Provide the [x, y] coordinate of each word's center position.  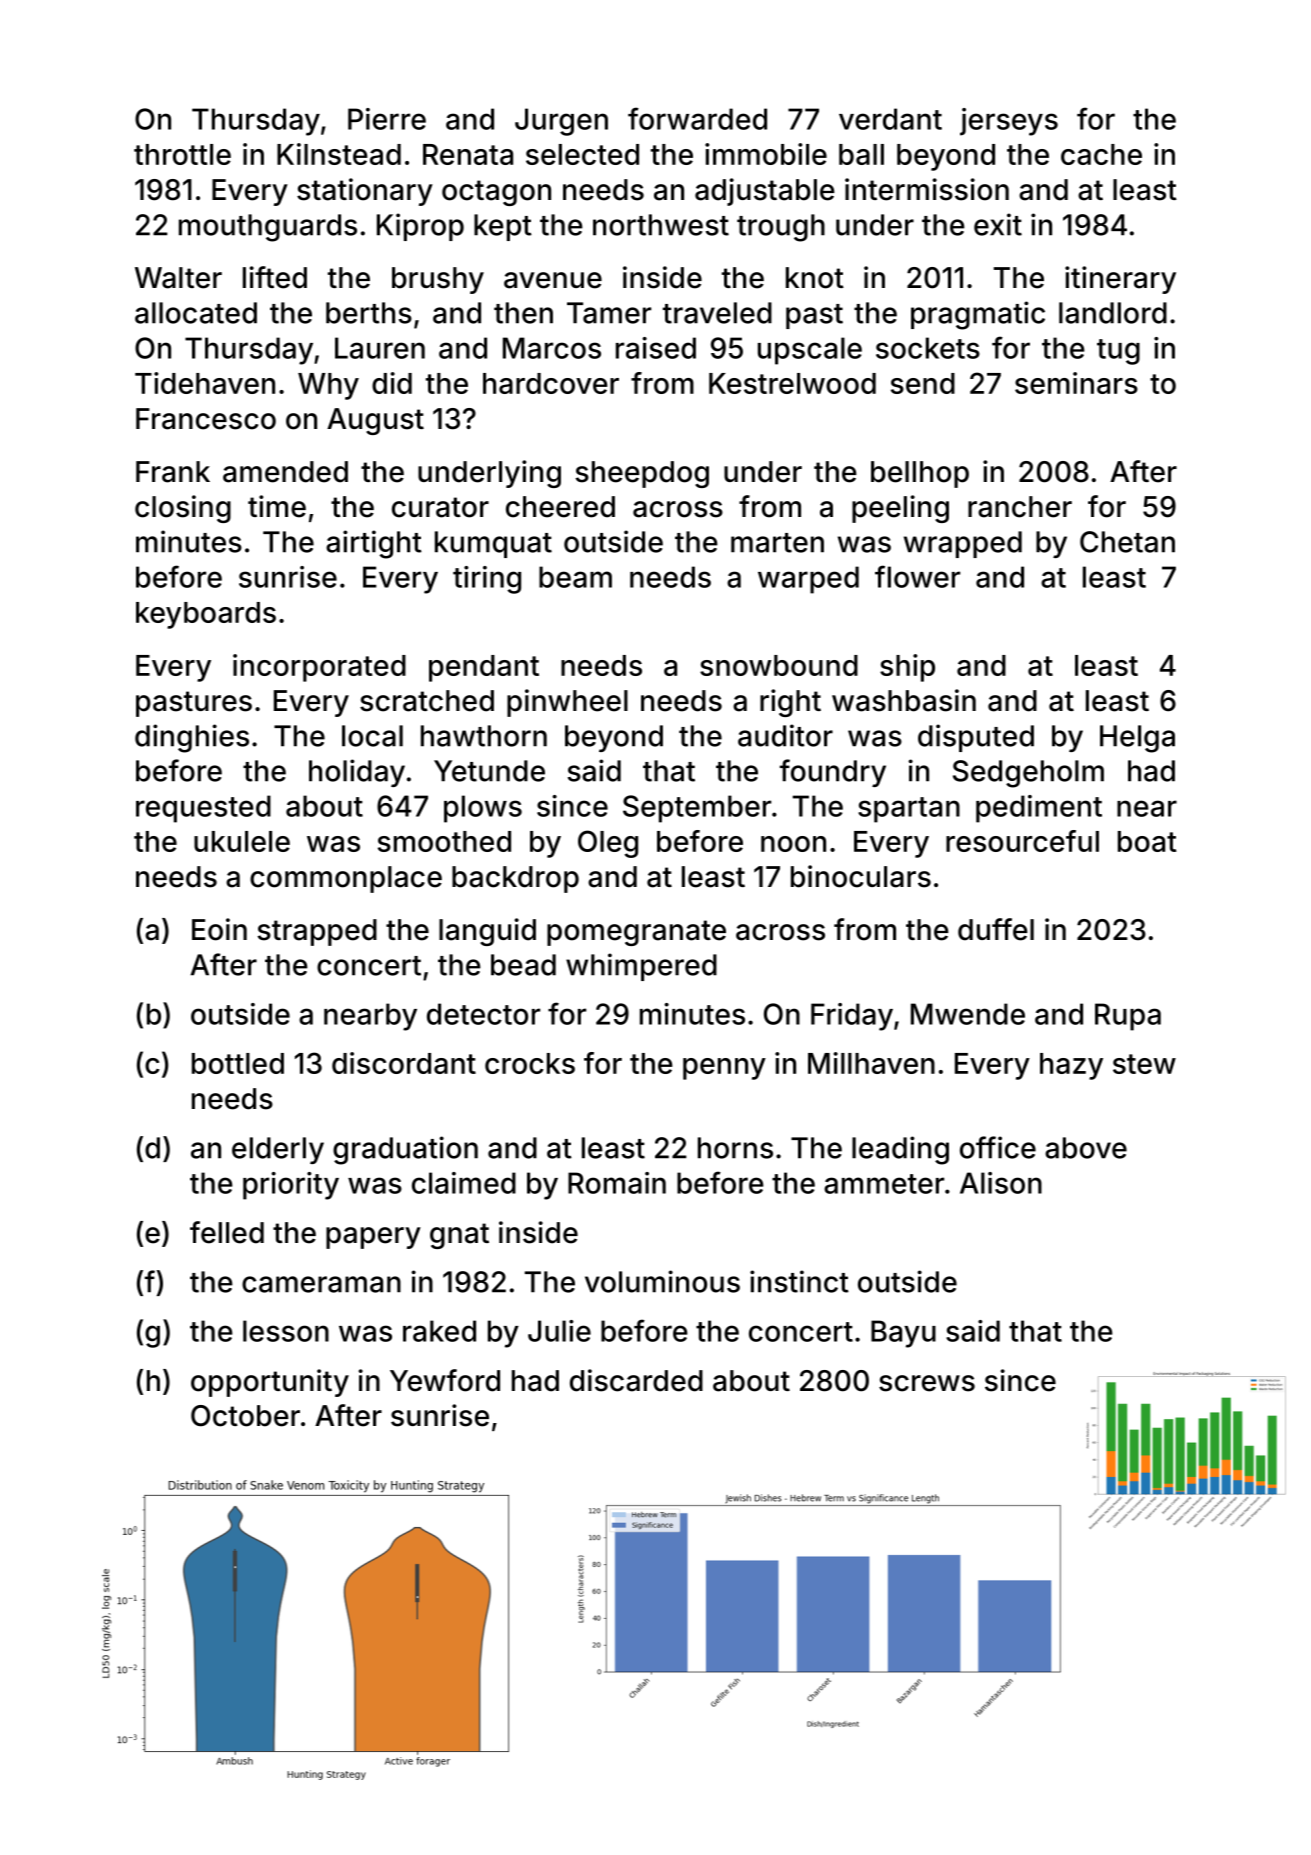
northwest [661, 225]
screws [927, 1383]
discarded [636, 1380]
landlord [1113, 313]
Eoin [219, 929]
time [277, 506]
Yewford [445, 1380]
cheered [560, 507]
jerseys [1009, 122]
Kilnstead [339, 154]
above [1086, 1148]
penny [724, 1069]
